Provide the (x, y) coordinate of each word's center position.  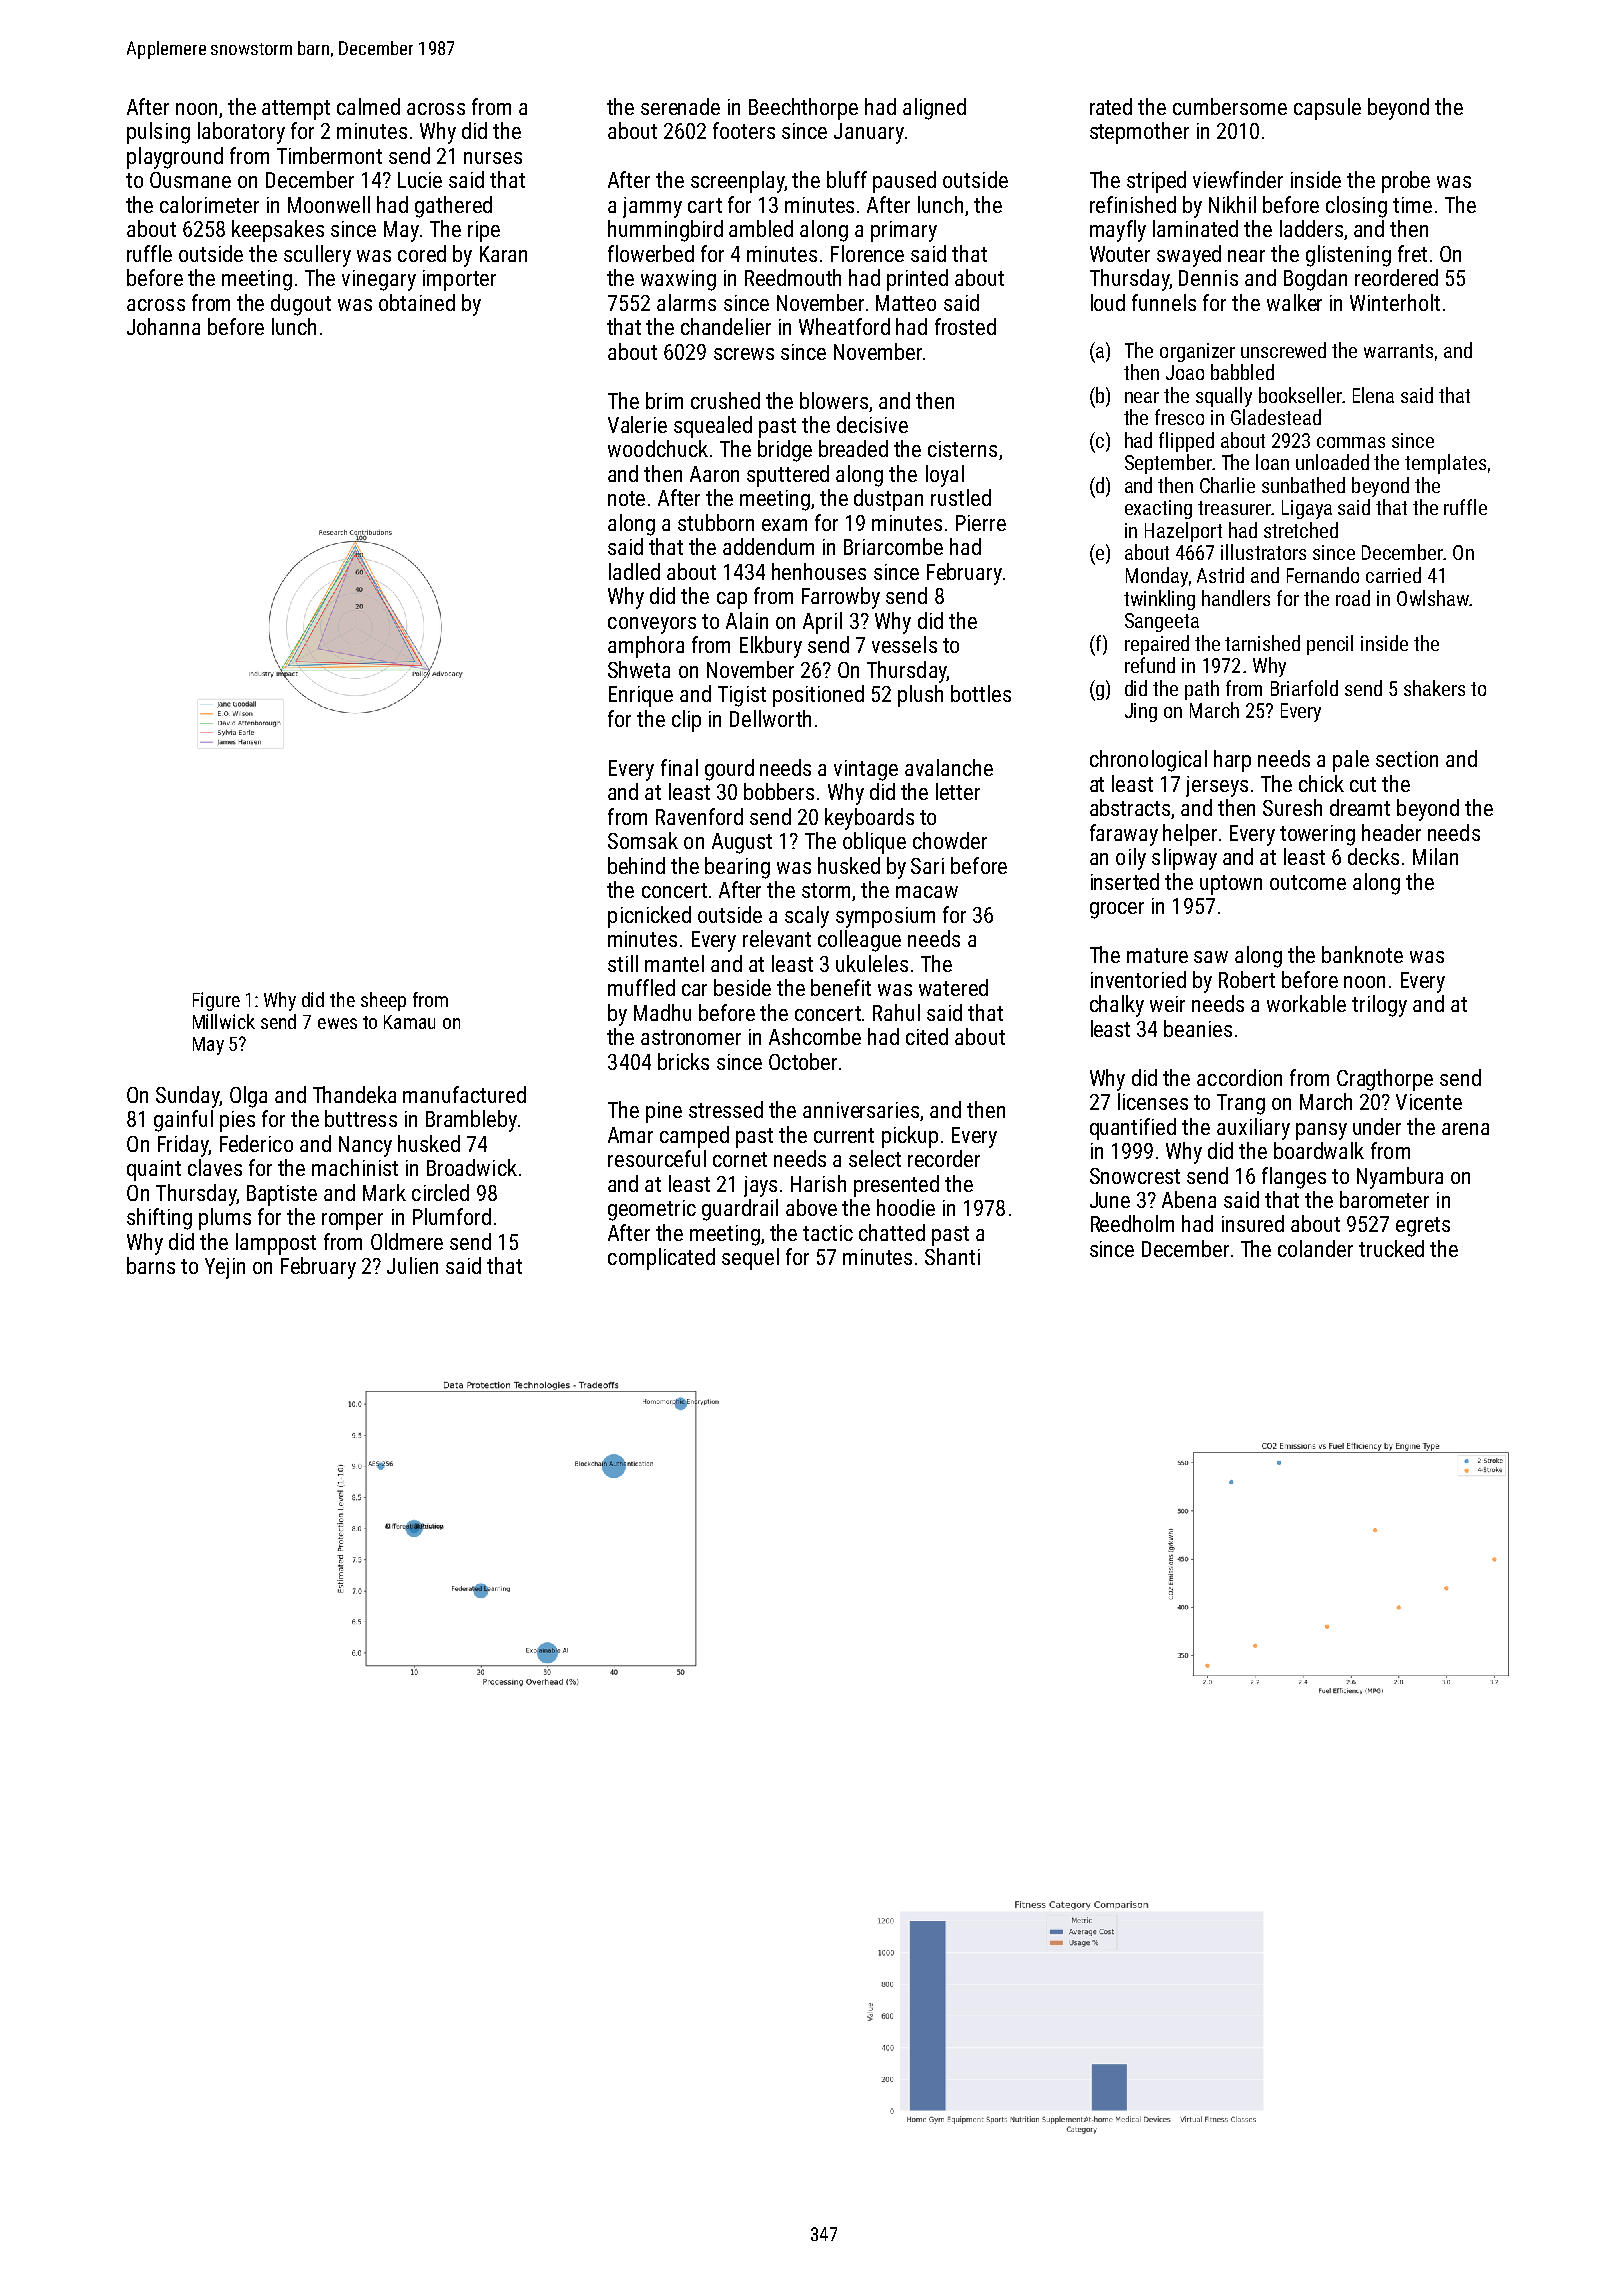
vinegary (379, 280)
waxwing (678, 280)
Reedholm (1132, 1223)
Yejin (225, 1268)
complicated (661, 1259)
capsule (1327, 109)
